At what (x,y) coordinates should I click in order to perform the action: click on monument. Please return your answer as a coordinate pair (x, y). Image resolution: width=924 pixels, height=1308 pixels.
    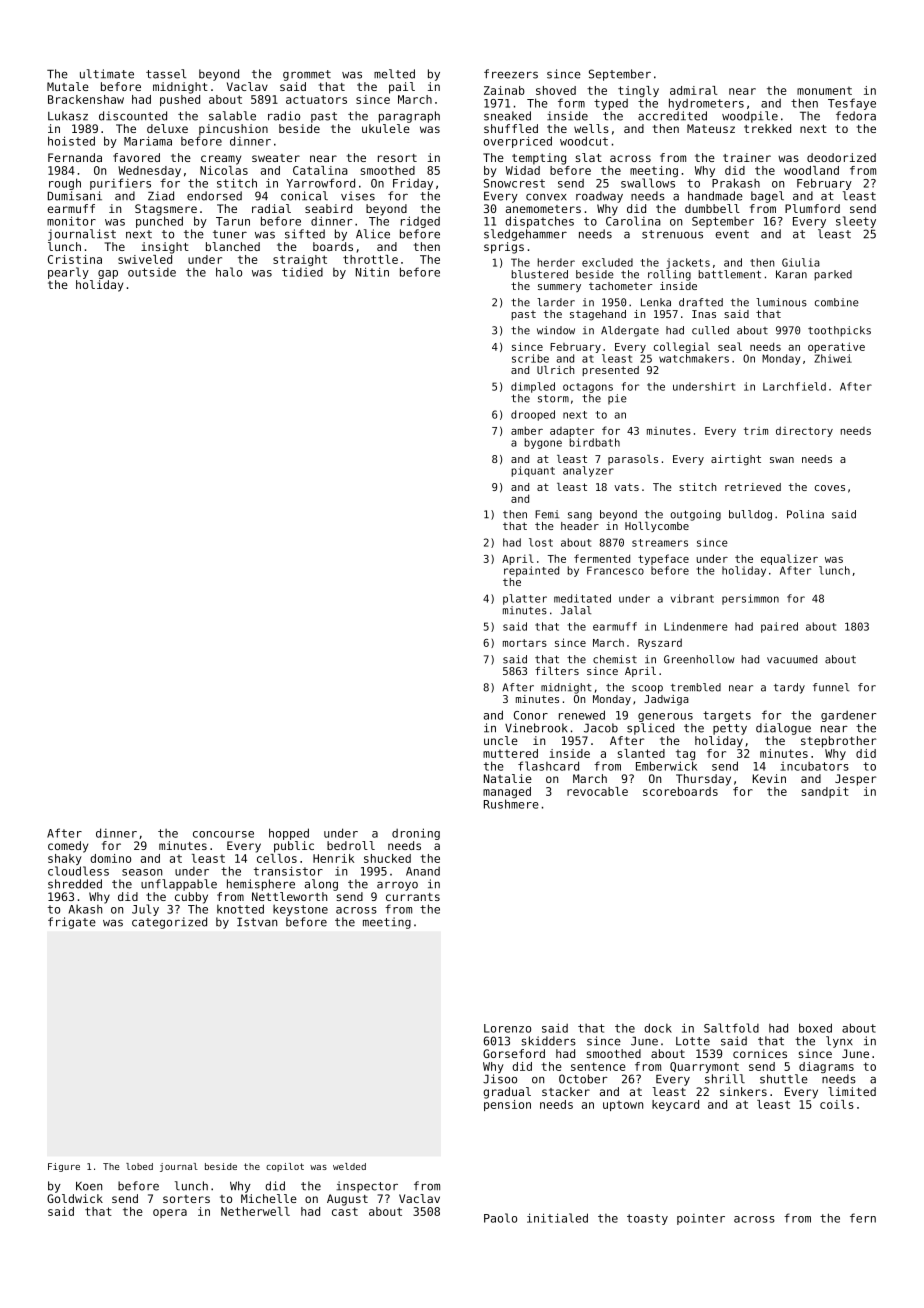
    Looking at the image, I should click on (824, 91).
